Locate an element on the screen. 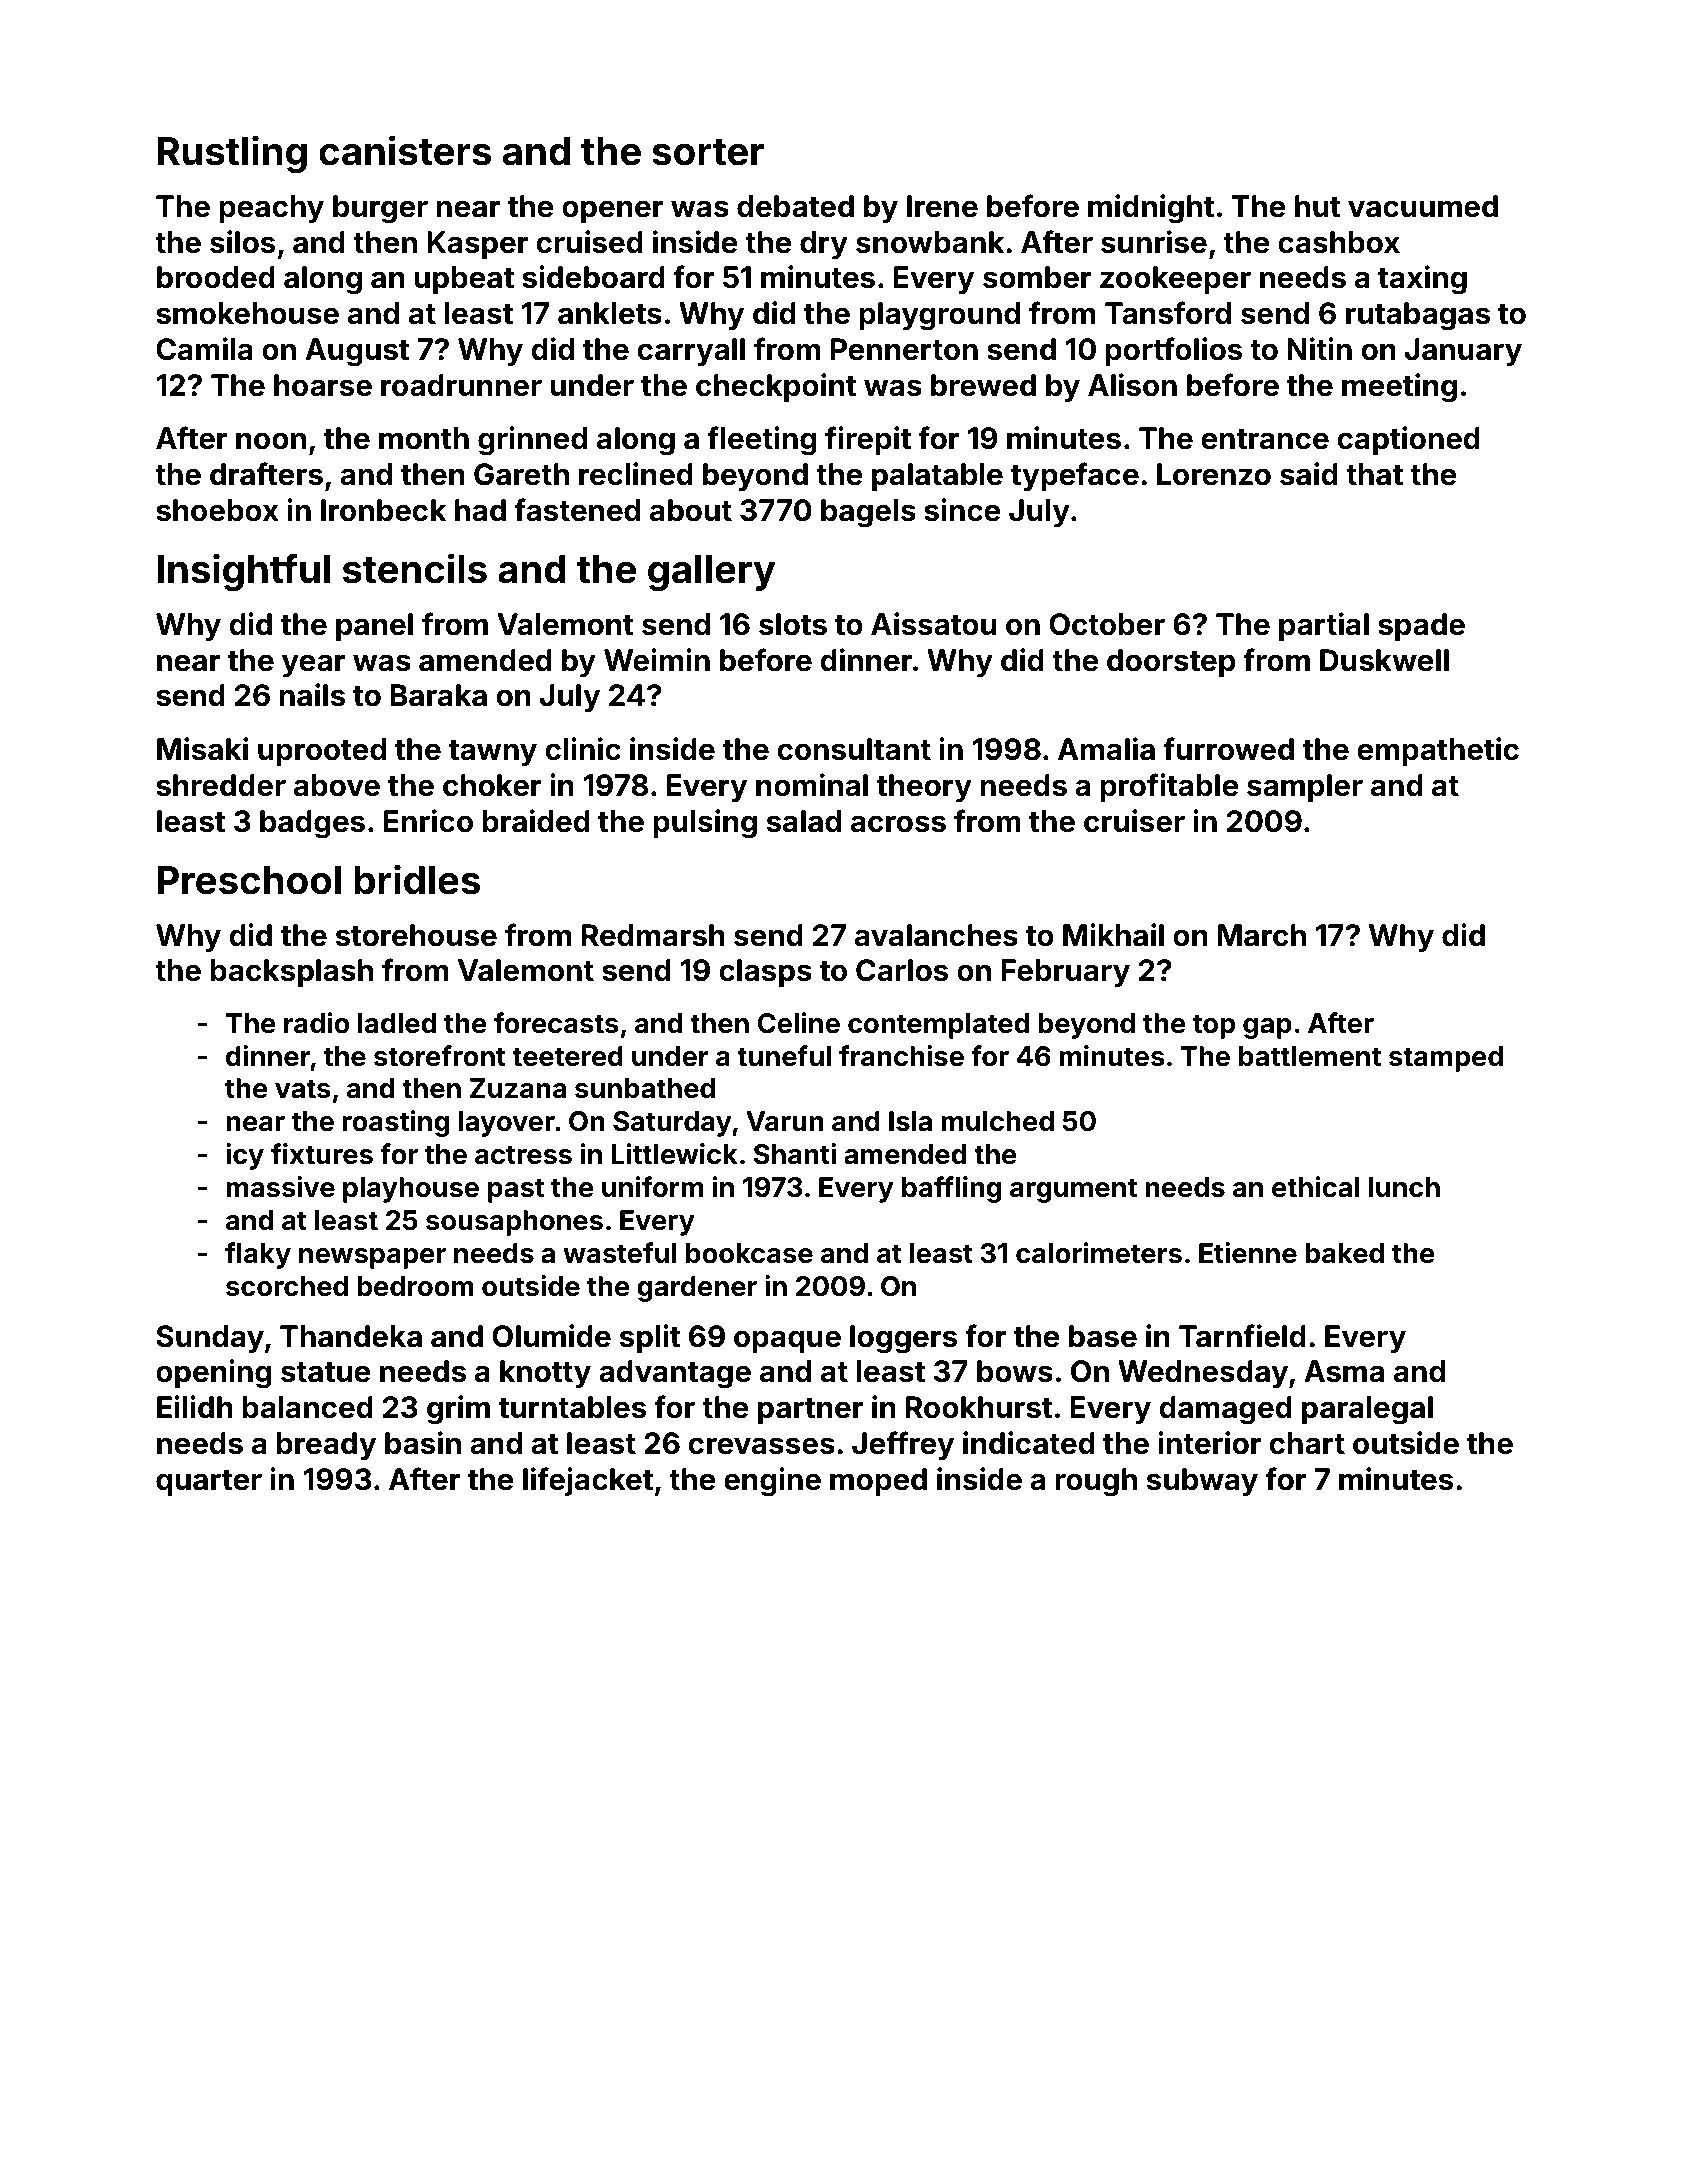  captioned is located at coordinates (1409, 440).
